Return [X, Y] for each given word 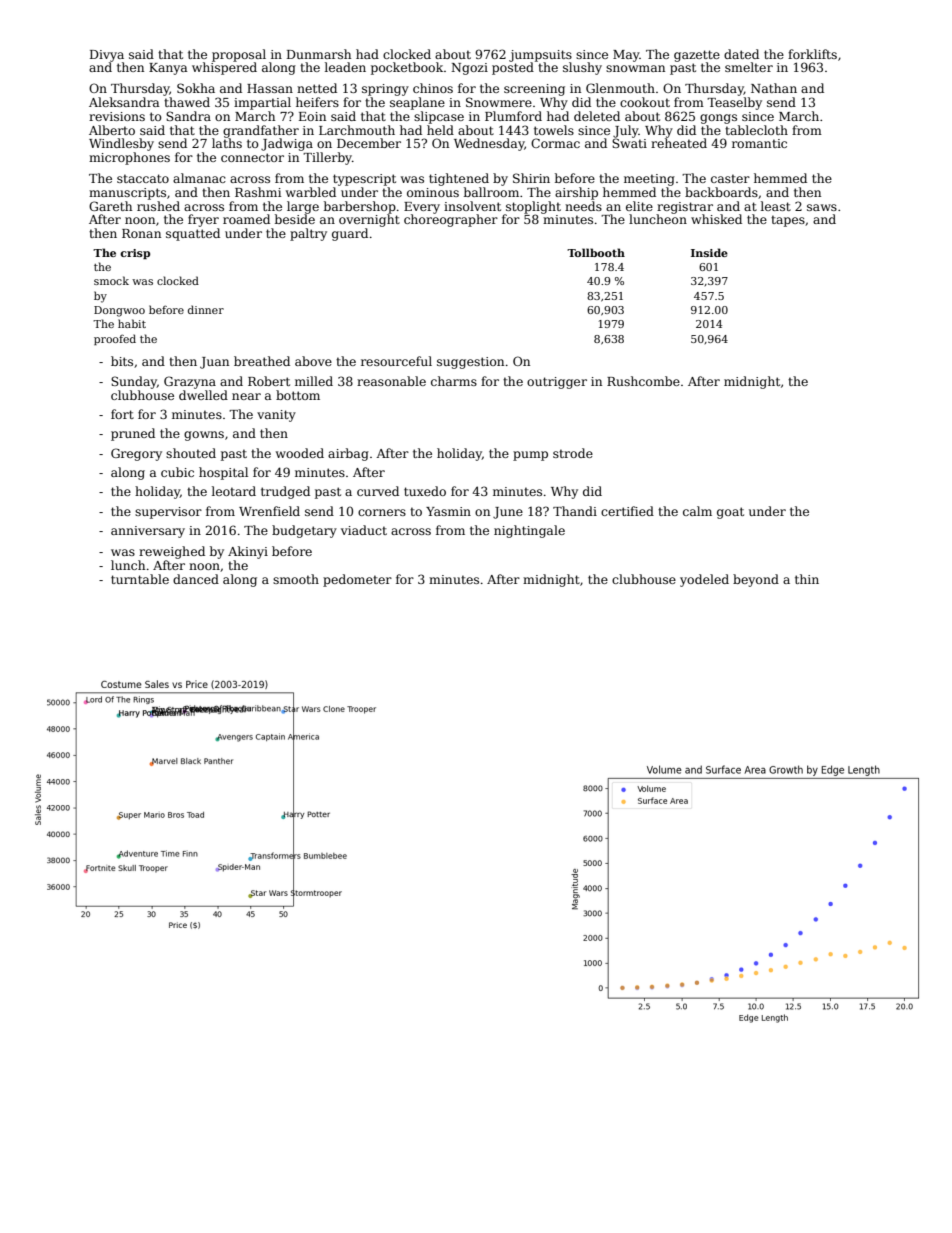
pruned [133, 434]
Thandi [575, 511]
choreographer [451, 220]
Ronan [141, 233]
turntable [140, 579]
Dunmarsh [319, 54]
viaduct [364, 530]
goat [730, 513]
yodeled [704, 580]
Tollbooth [596, 252]
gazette [697, 56]
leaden [345, 67]
